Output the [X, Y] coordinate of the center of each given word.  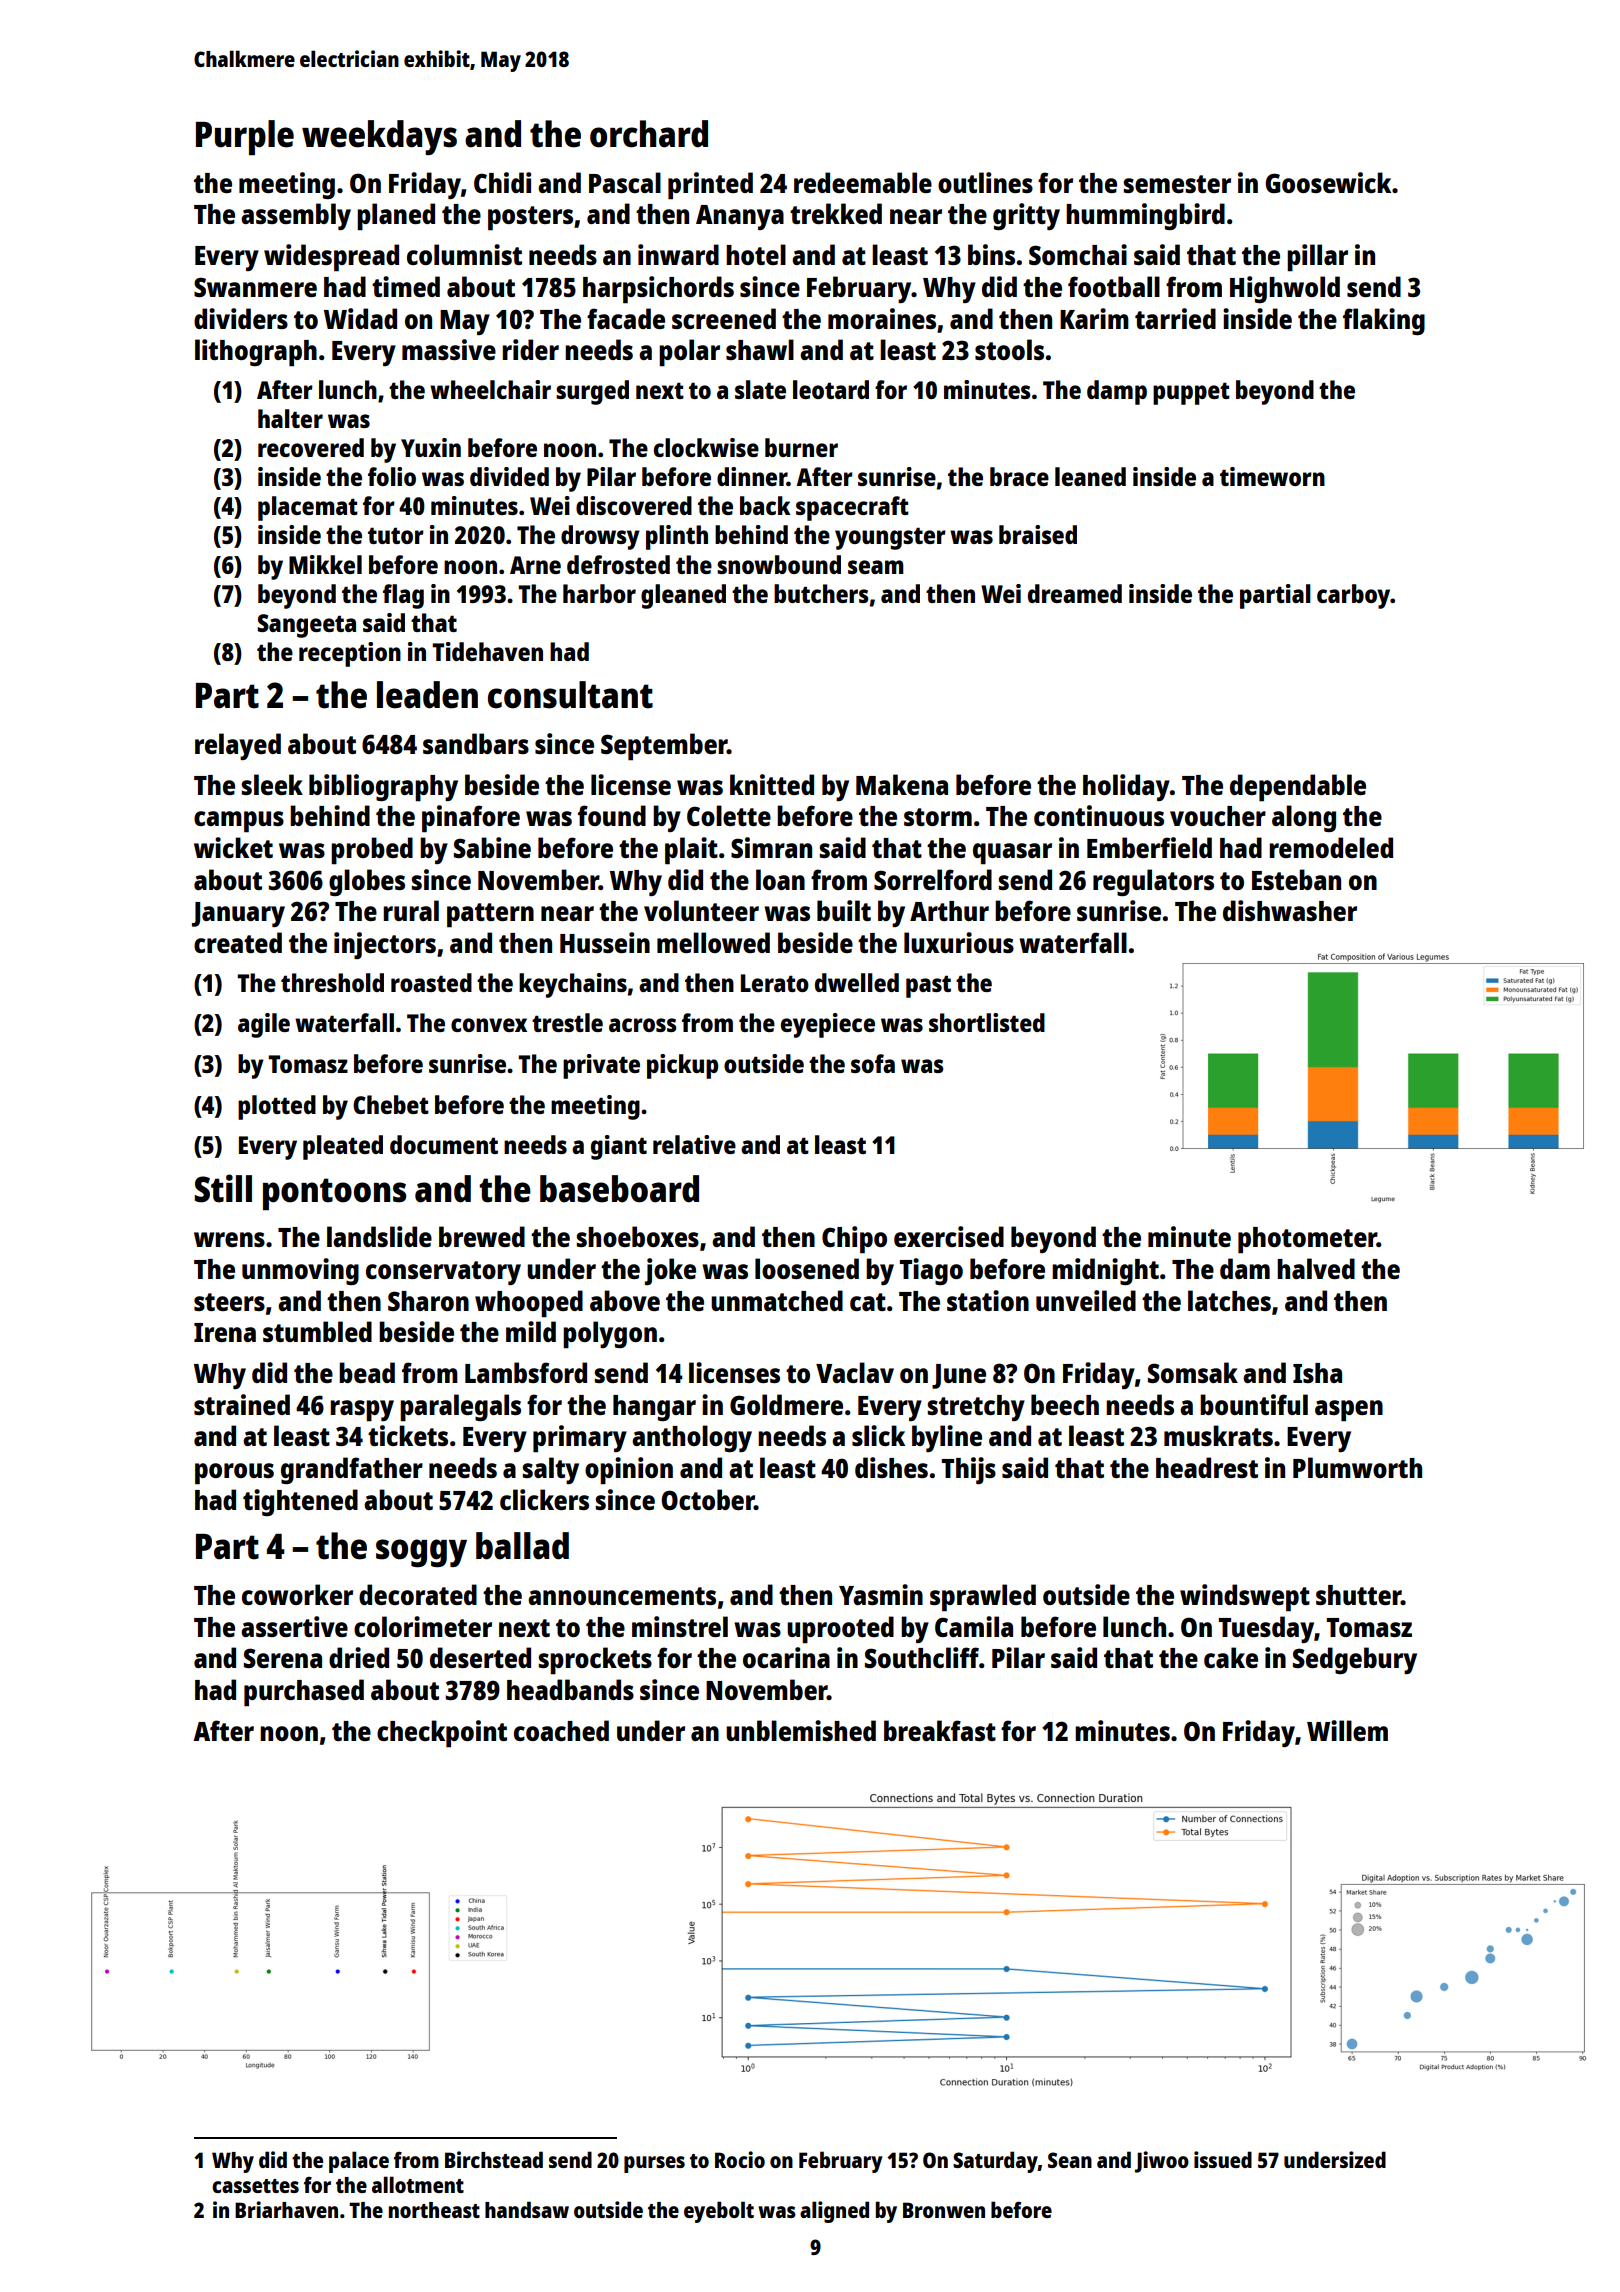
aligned [834, 2212]
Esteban [1296, 879]
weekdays [379, 137]
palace [359, 2162]
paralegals [460, 1408]
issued [1223, 2159]
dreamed [1075, 593]
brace [1019, 476]
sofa [873, 1063]
